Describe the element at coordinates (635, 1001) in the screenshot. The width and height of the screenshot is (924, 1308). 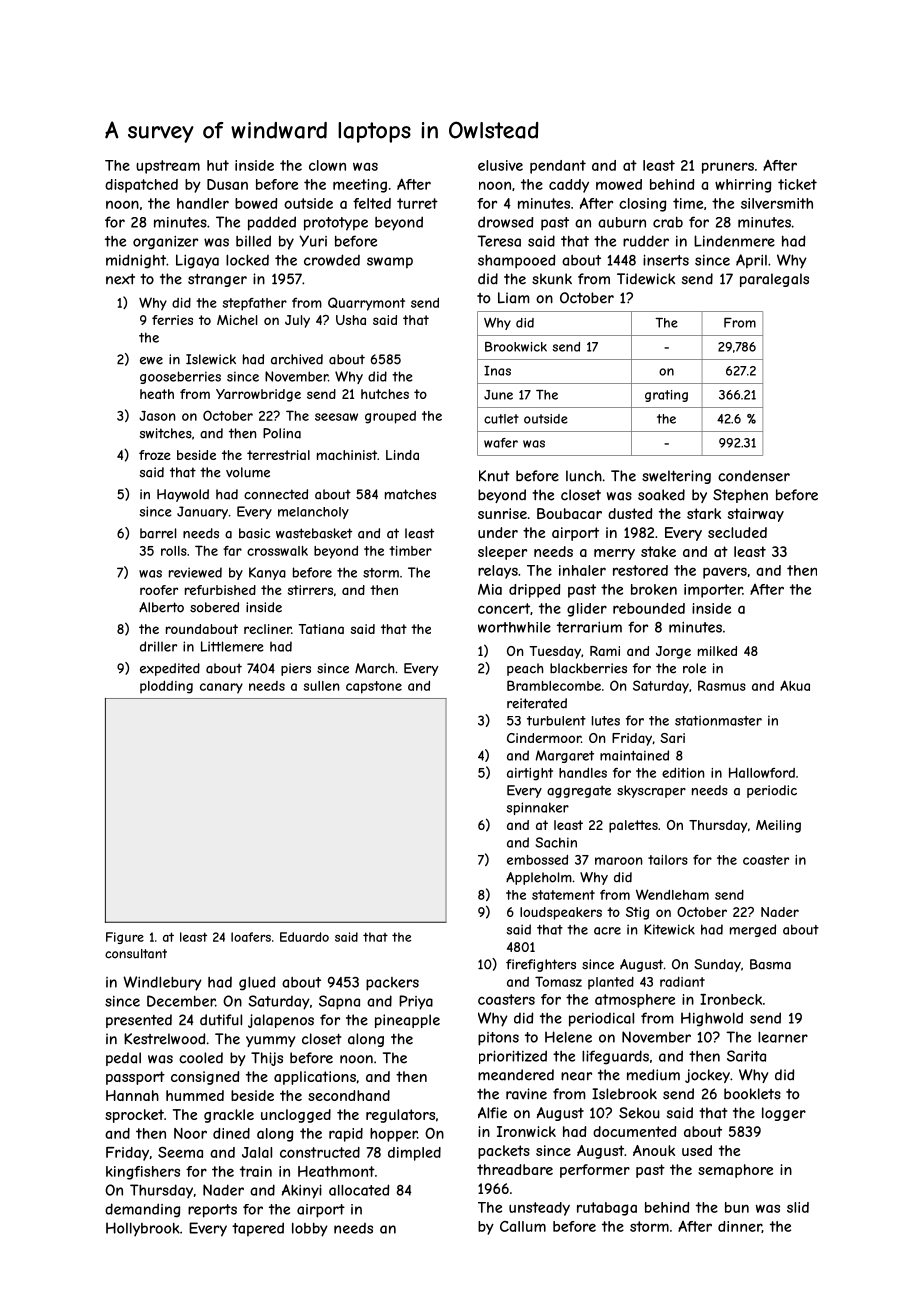
I see `atmosphere` at that location.
